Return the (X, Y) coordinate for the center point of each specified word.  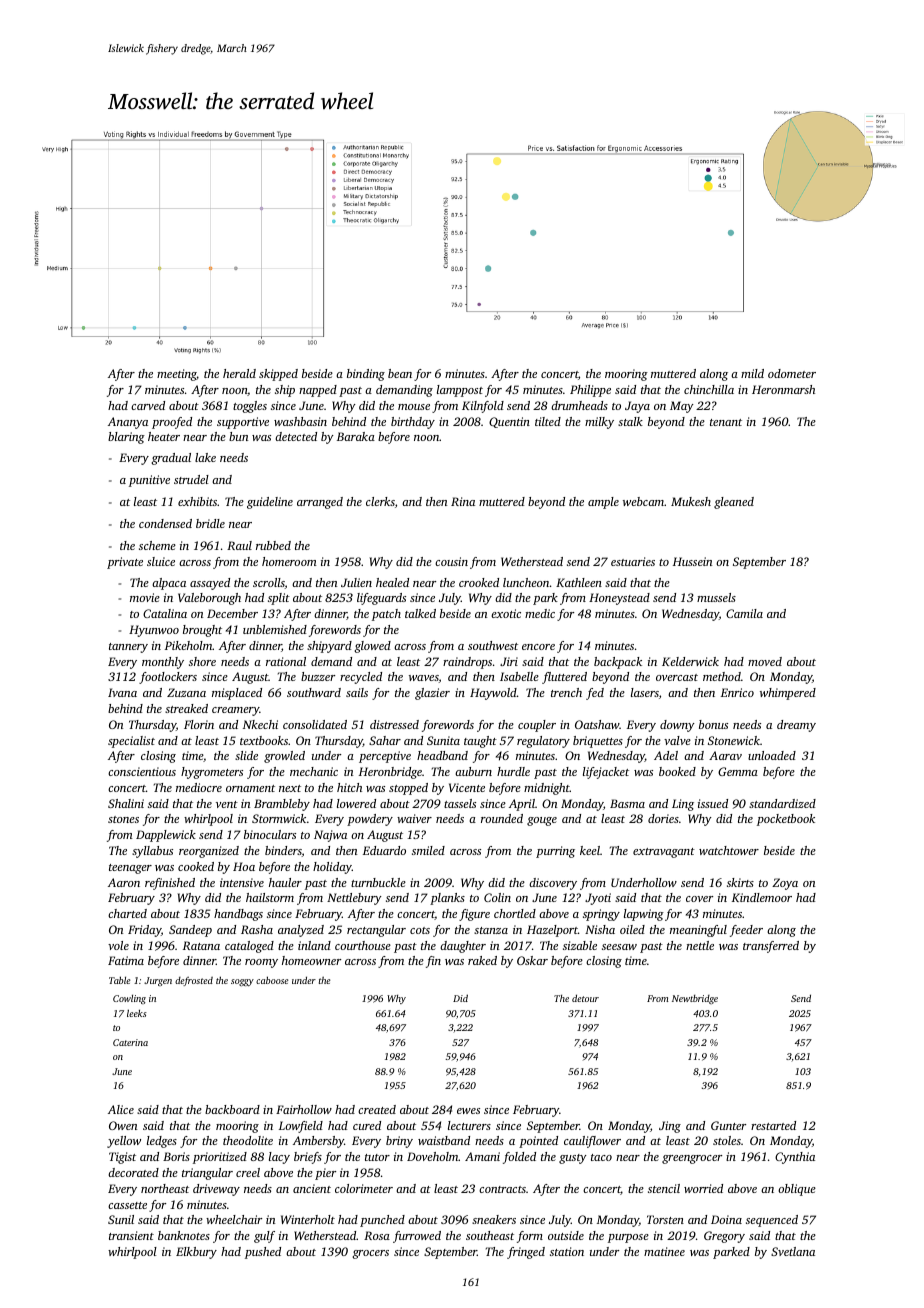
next (290, 788)
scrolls (269, 583)
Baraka (356, 436)
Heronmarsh (783, 389)
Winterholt (308, 1219)
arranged (320, 503)
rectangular (376, 931)
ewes (468, 1111)
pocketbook (786, 820)
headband (442, 755)
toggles (250, 407)
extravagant (664, 853)
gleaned (734, 503)
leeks (137, 1013)
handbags (238, 915)
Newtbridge (695, 999)
